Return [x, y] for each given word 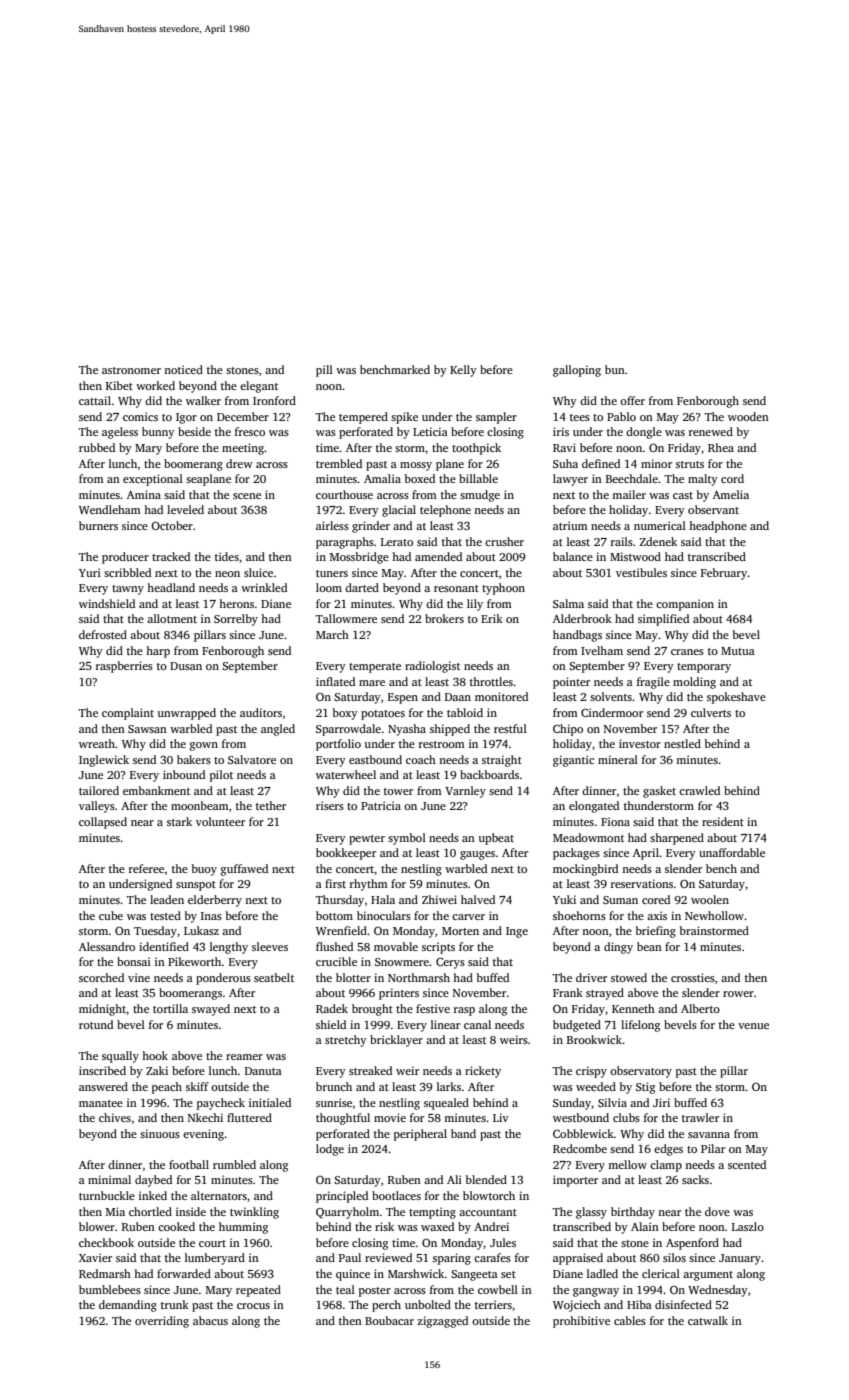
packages [576, 854]
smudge [480, 496]
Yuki [564, 899]
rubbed [97, 447]
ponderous [223, 979]
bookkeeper [346, 854]
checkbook [106, 1242]
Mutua [738, 651]
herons [236, 603]
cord [732, 478]
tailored [99, 790]
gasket [659, 792]
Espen [403, 698]
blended [486, 1179]
